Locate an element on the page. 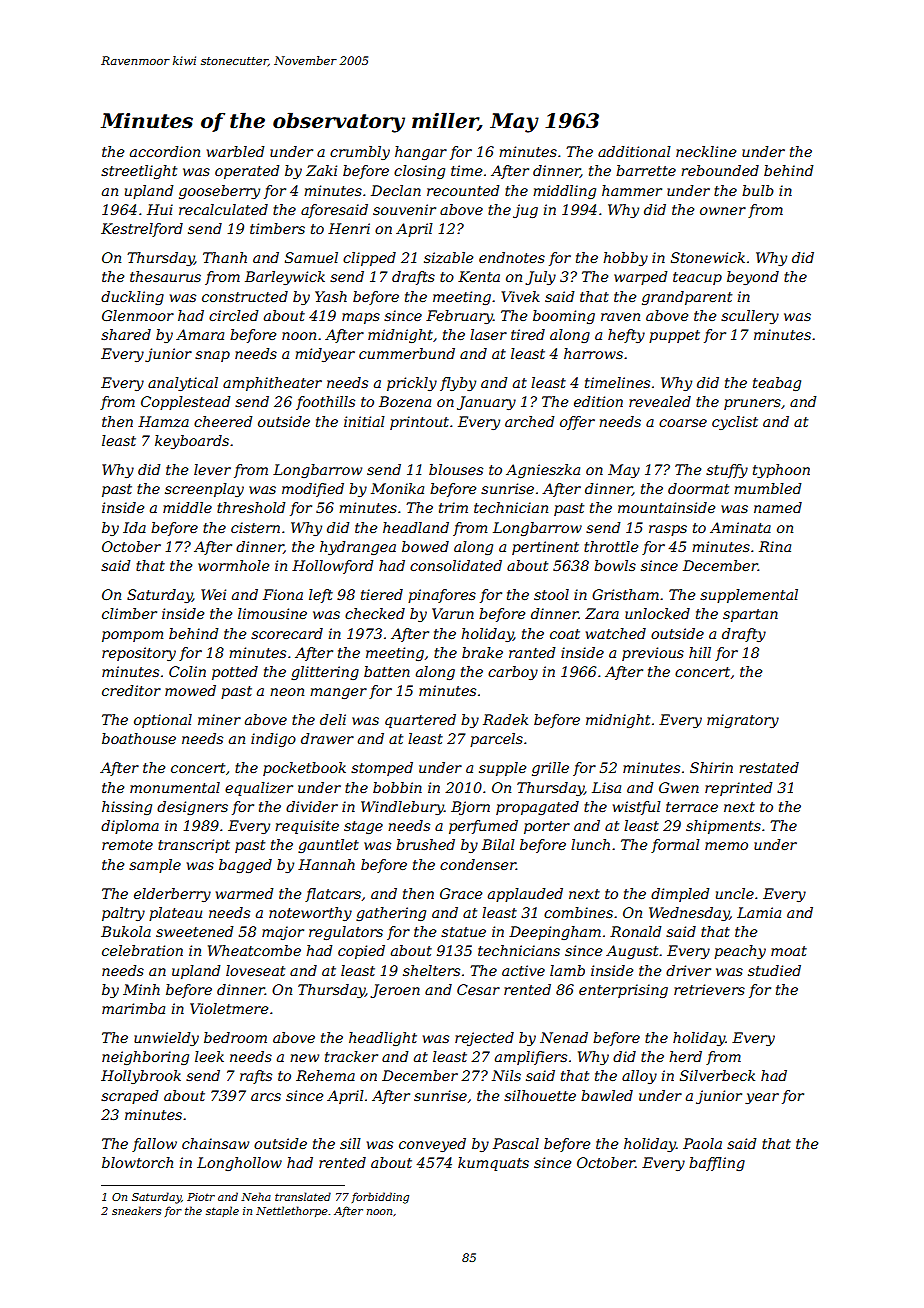  baffling is located at coordinates (717, 1164).
